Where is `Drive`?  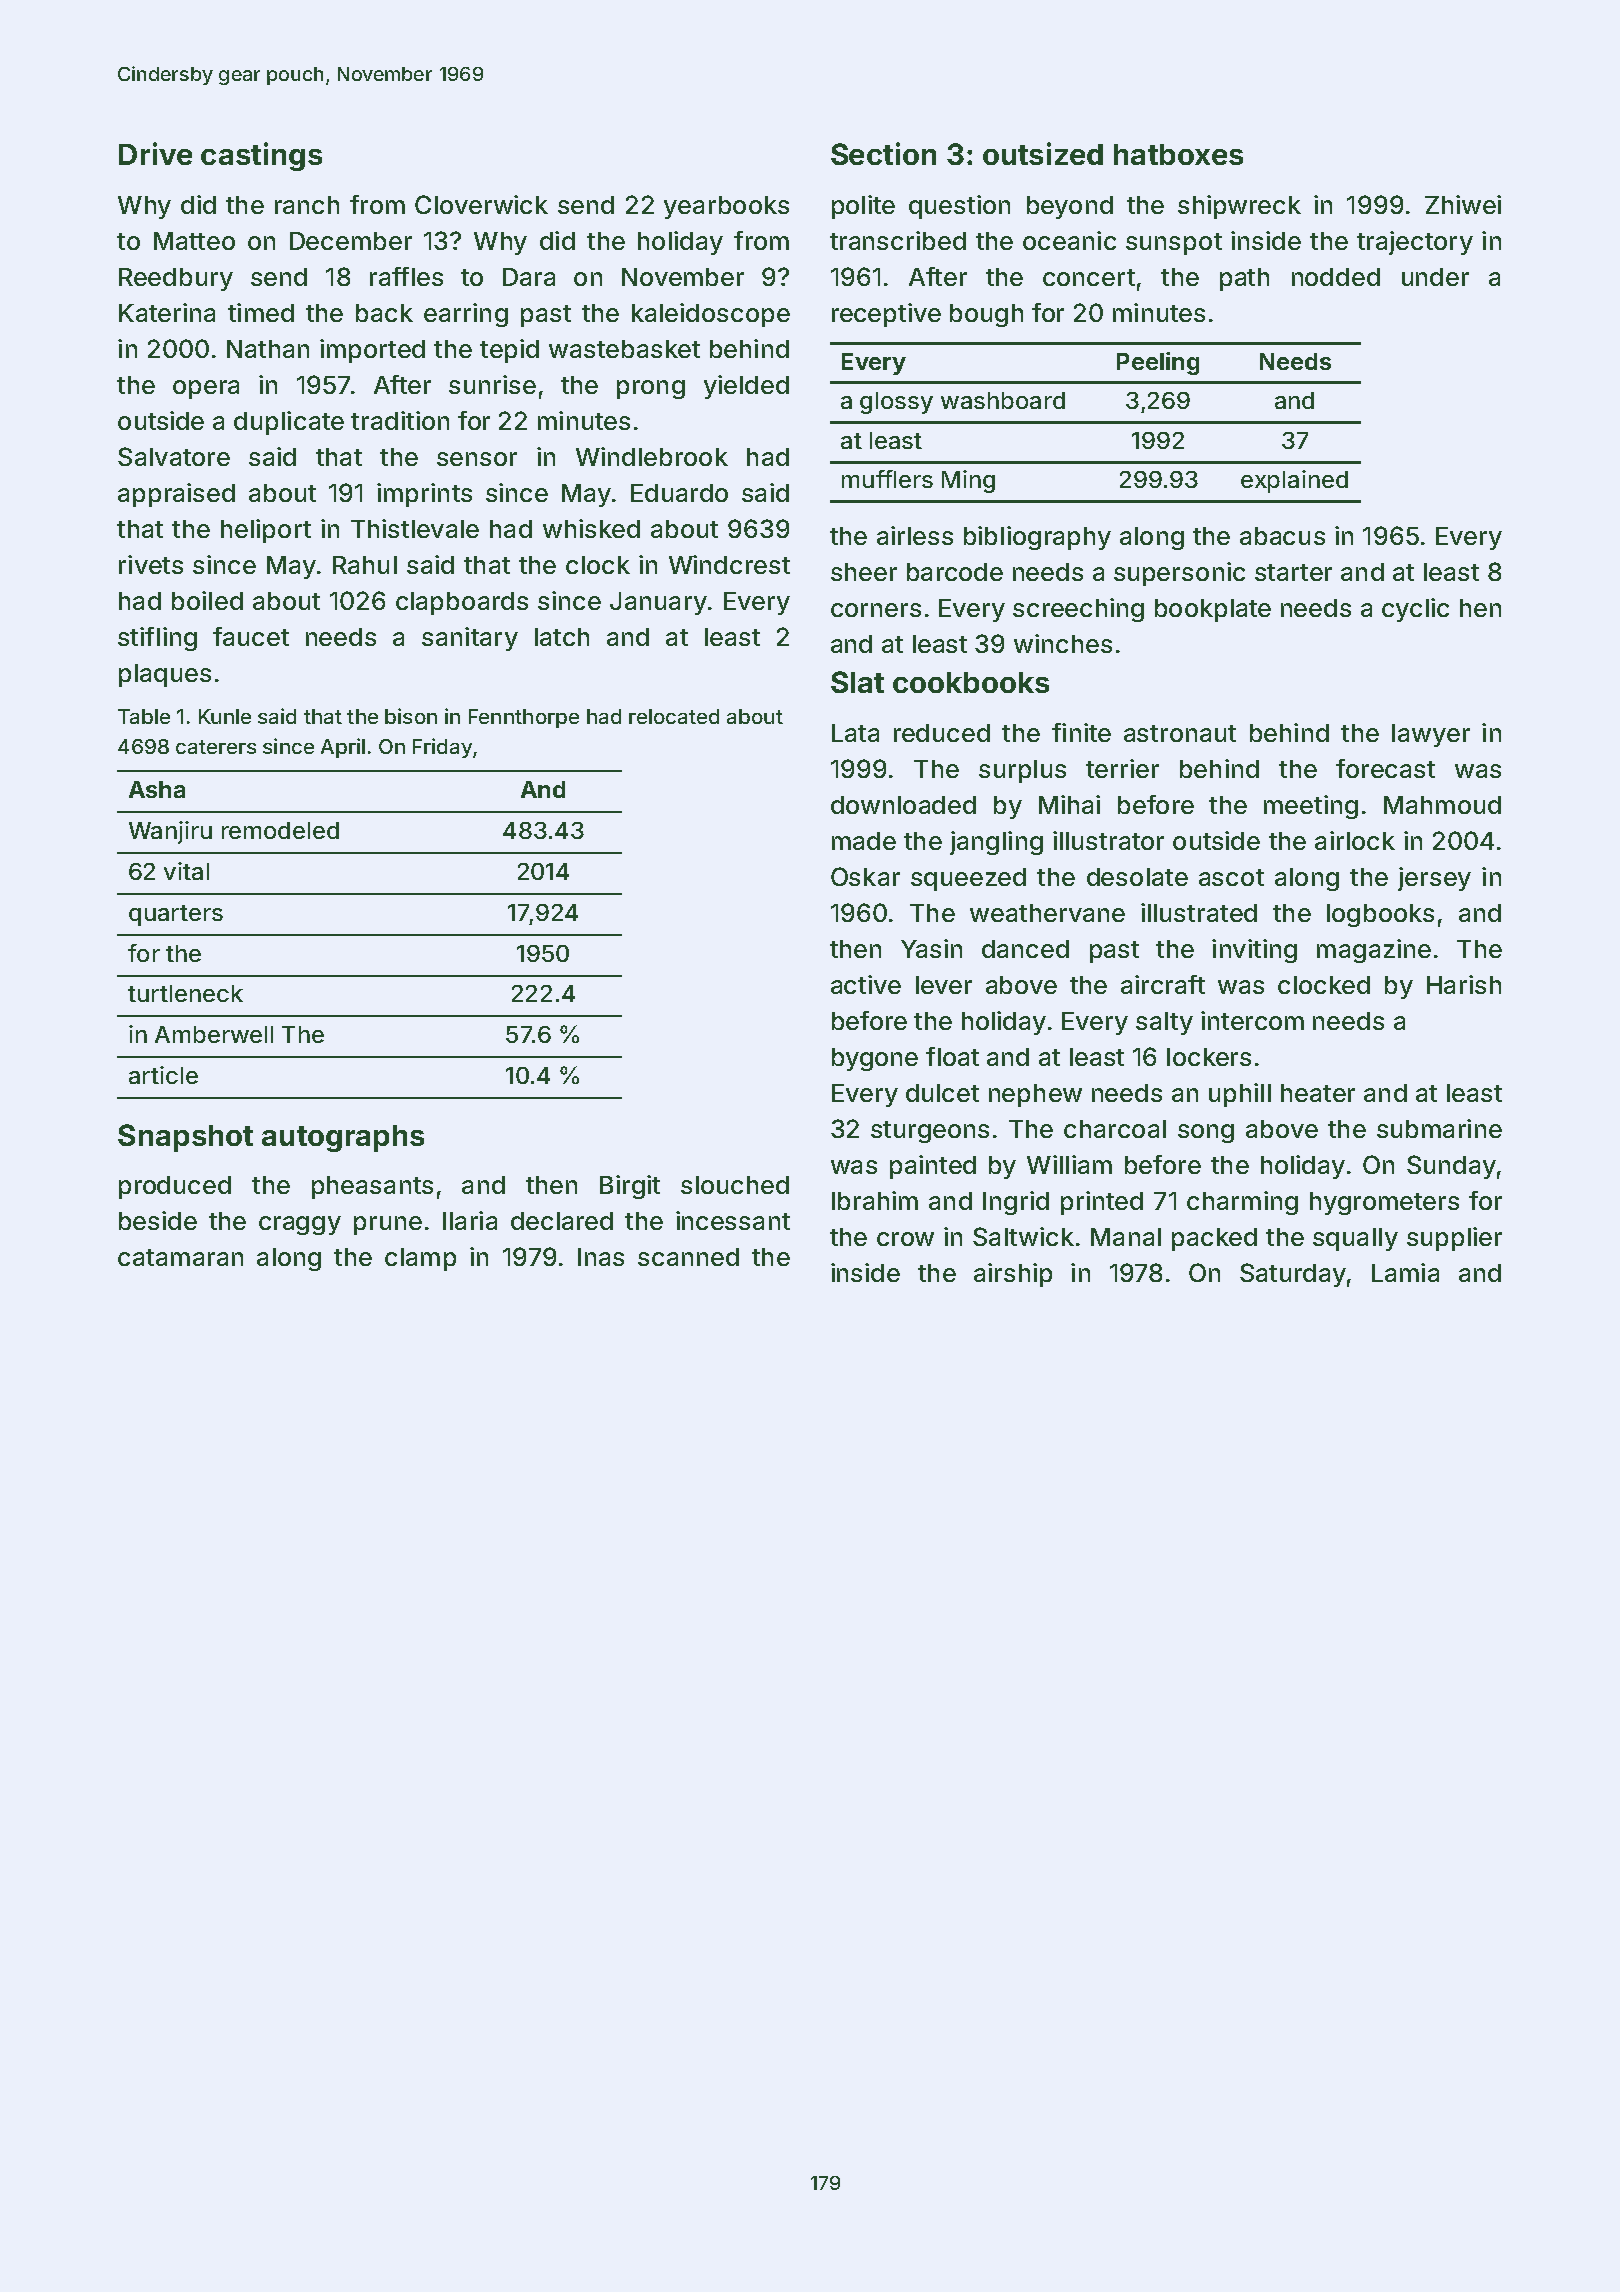 Drive is located at coordinates (155, 153).
